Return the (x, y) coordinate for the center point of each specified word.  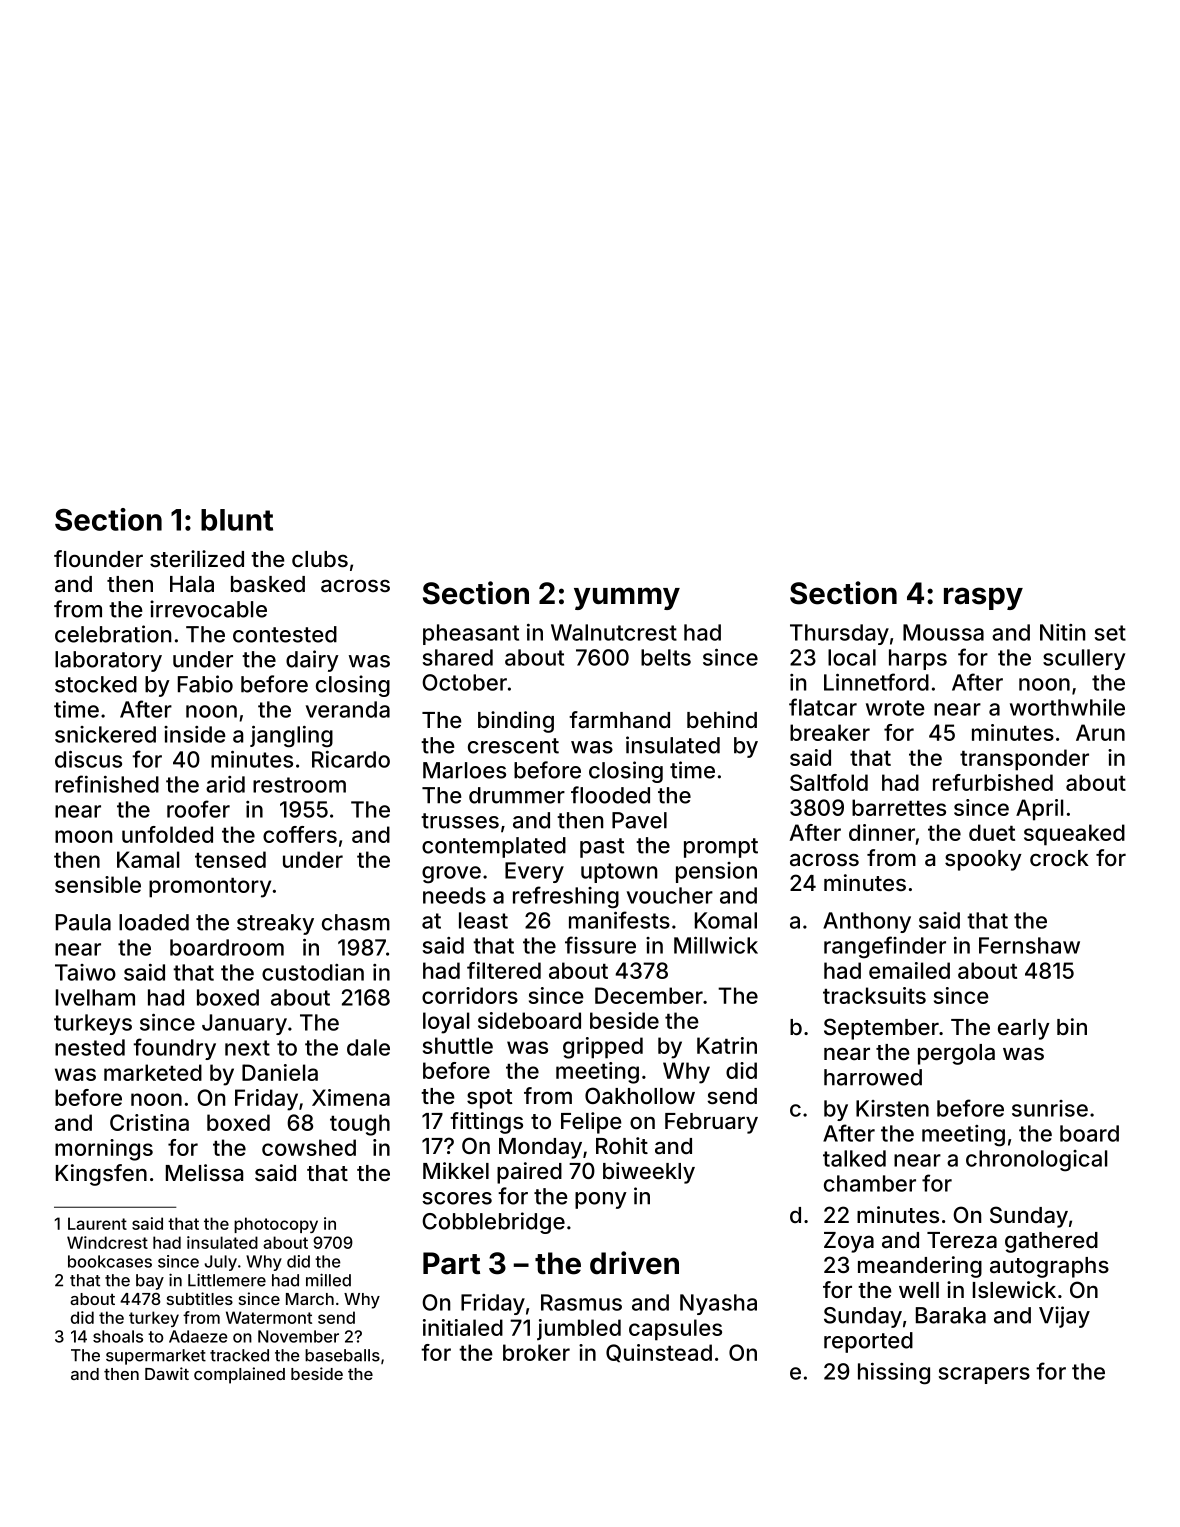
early (1024, 1029)
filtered (504, 970)
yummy (627, 598)
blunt (237, 520)
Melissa (204, 1173)
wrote (895, 708)
